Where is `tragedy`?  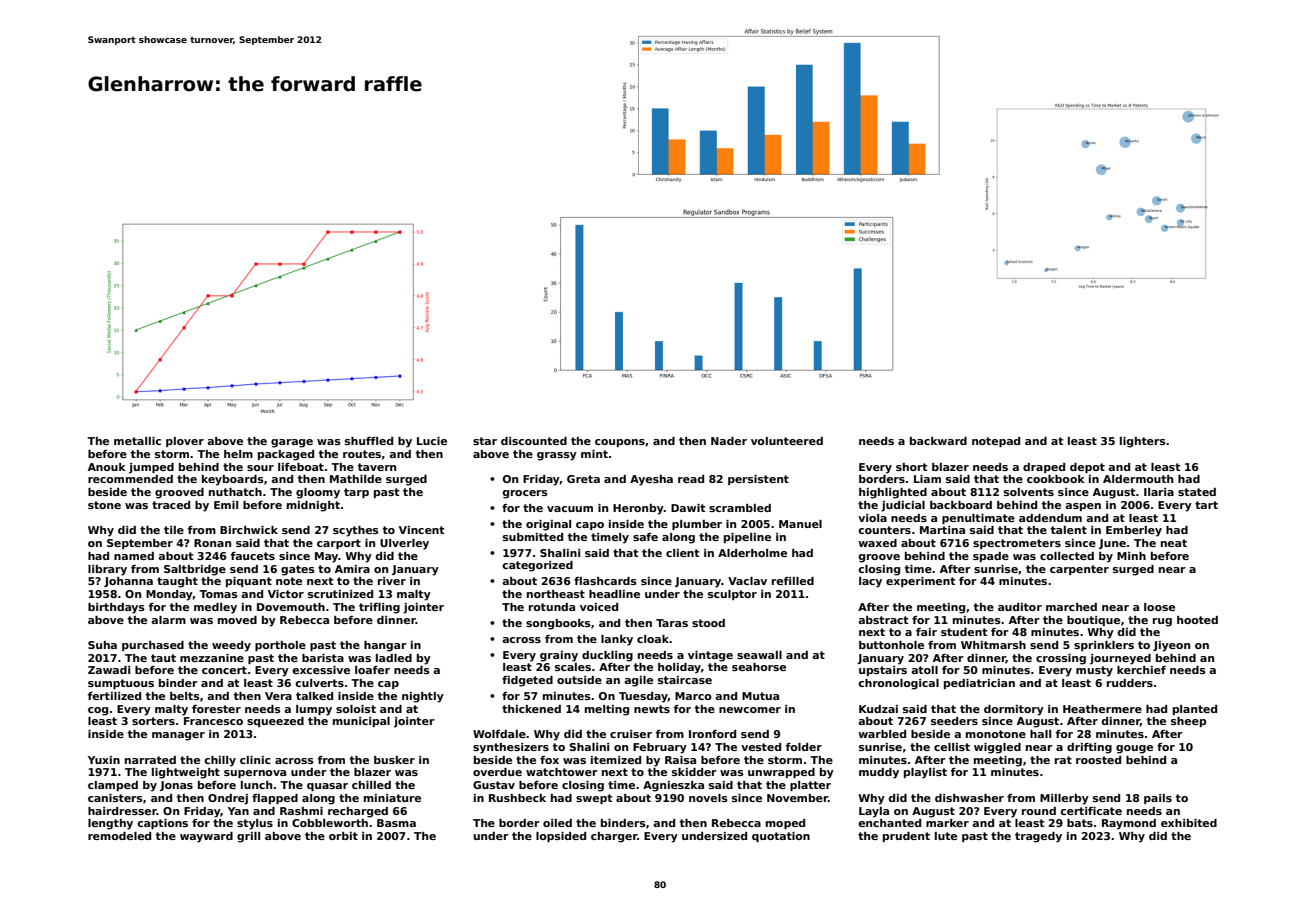
tragedy is located at coordinates (1038, 837).
